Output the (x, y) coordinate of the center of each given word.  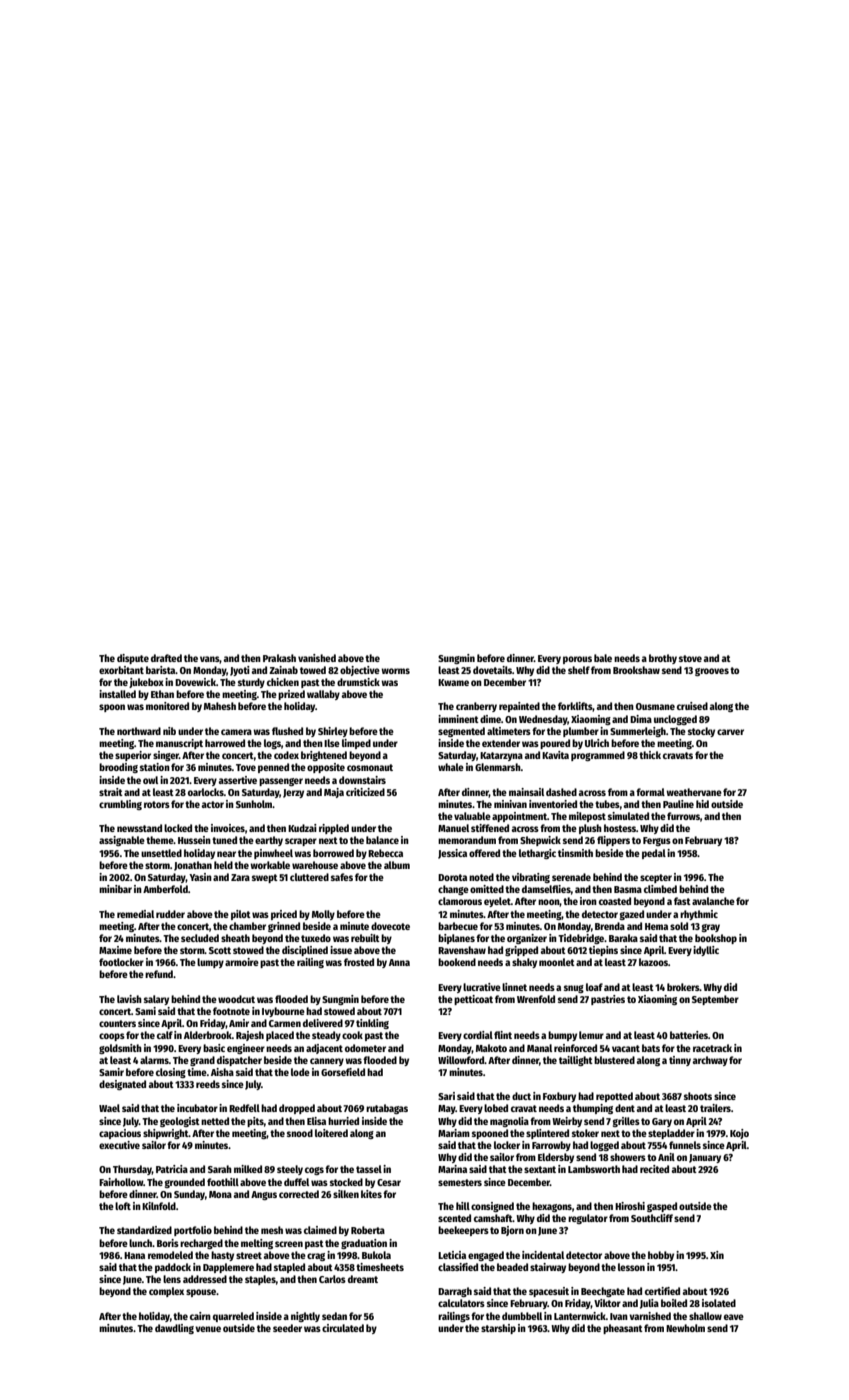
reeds (208, 1084)
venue (208, 1329)
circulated (343, 1328)
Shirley (333, 732)
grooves (712, 672)
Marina (452, 1169)
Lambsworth (594, 1169)
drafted (166, 658)
